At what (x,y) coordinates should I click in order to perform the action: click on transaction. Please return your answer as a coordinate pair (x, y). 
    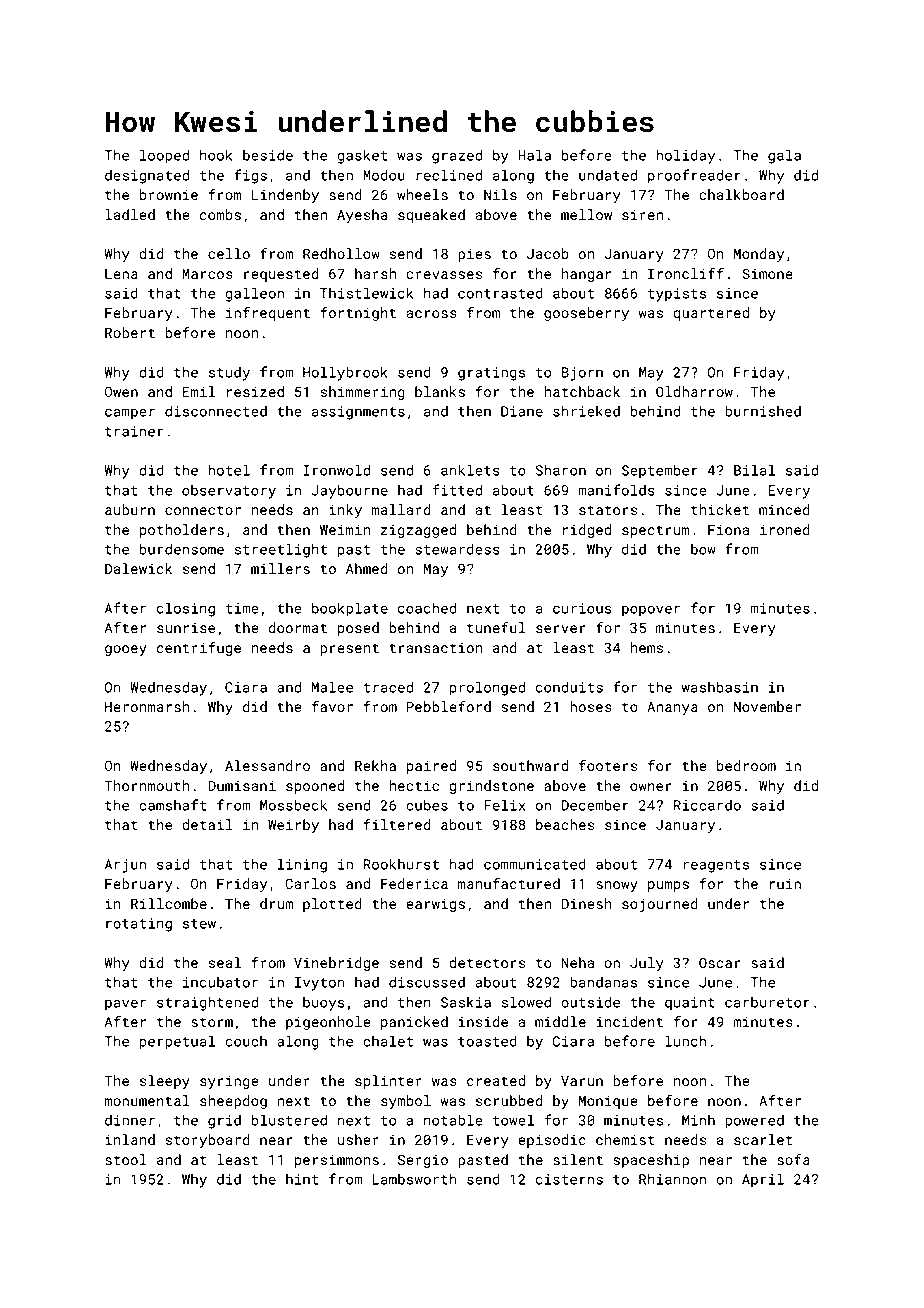
    Looking at the image, I should click on (435, 648).
